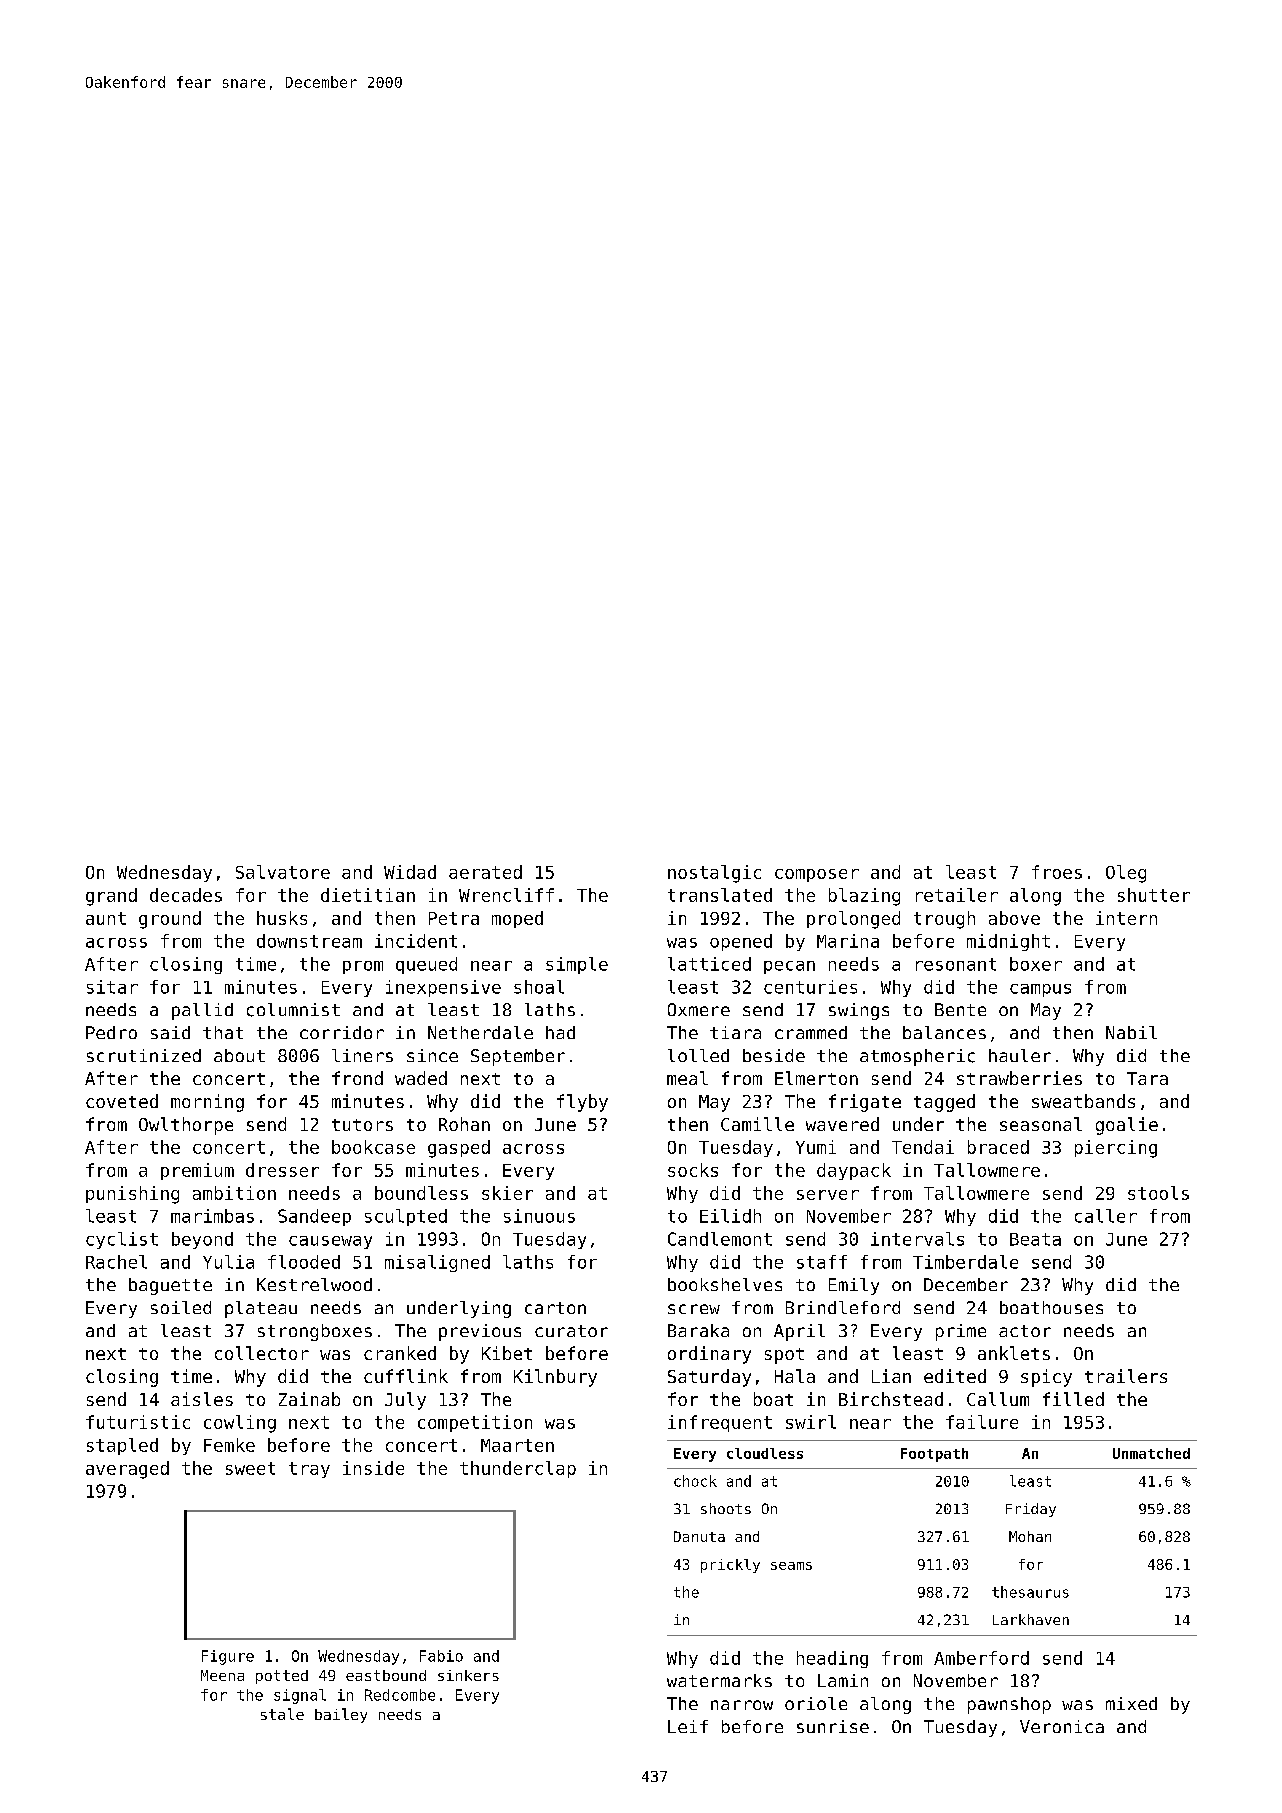  Describe the element at coordinates (688, 1726) in the page. I see `Leif` at that location.
